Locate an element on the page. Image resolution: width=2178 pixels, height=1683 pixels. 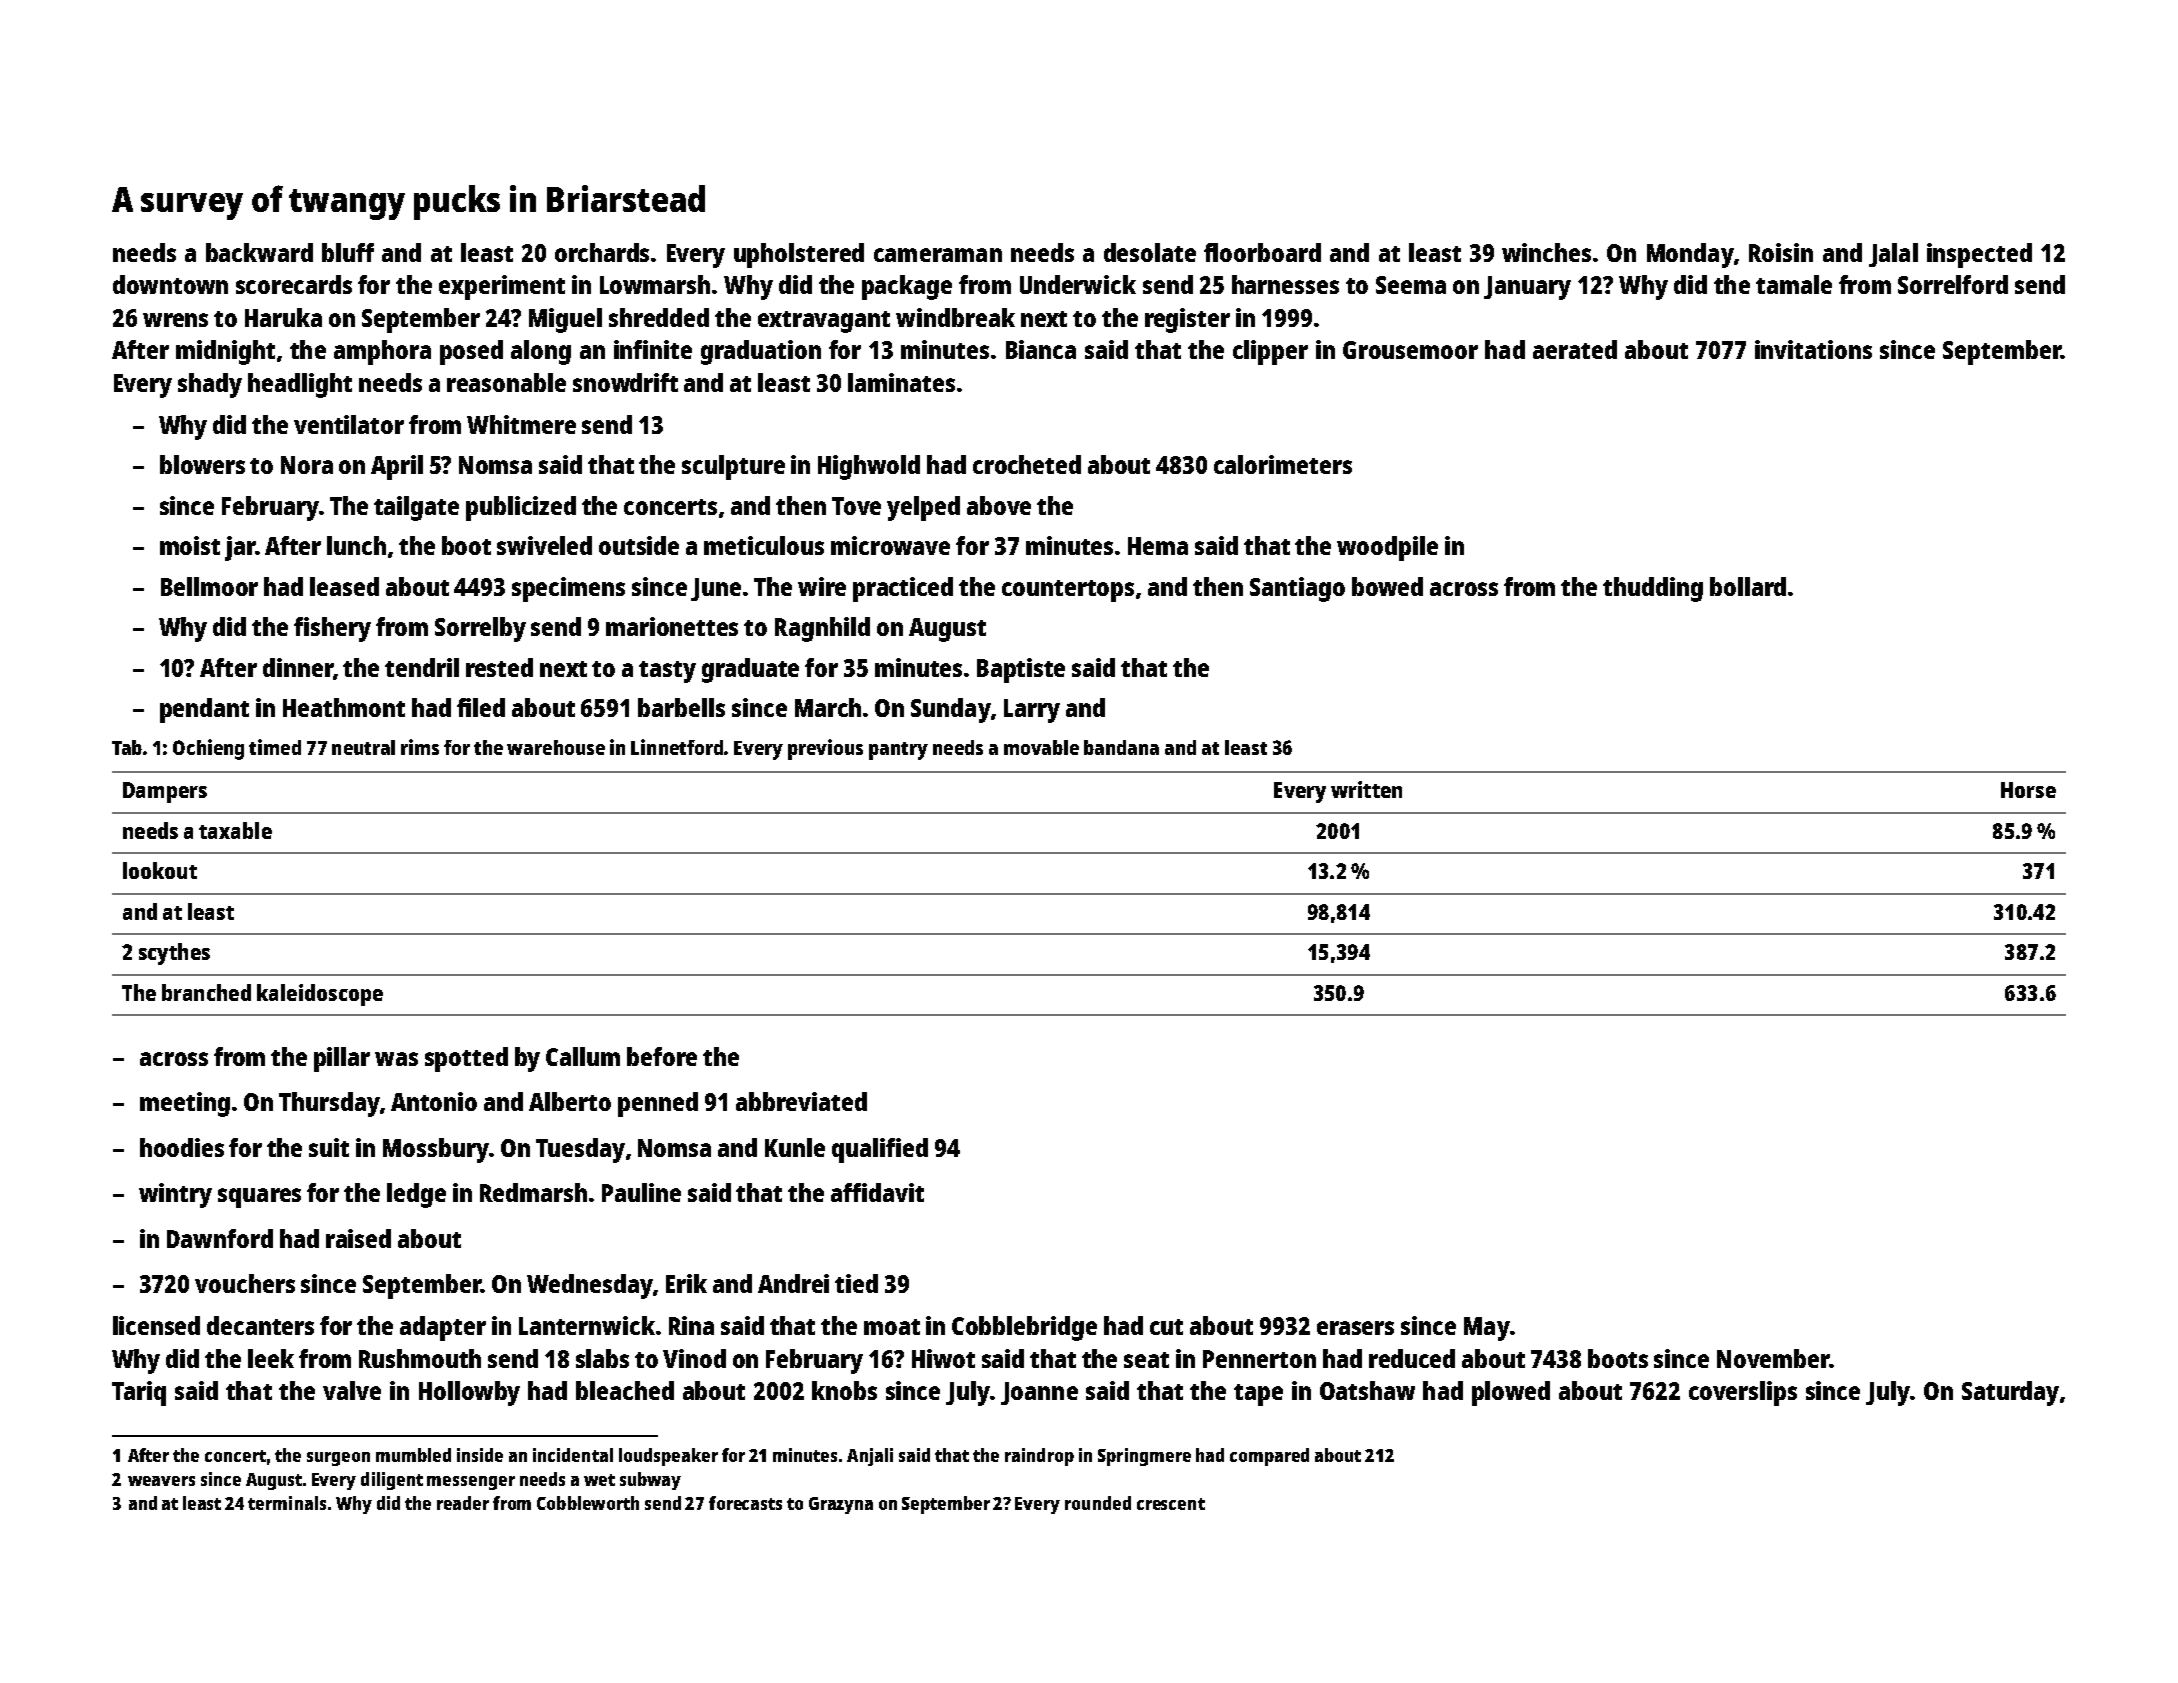
desolate is located at coordinates (1150, 252).
